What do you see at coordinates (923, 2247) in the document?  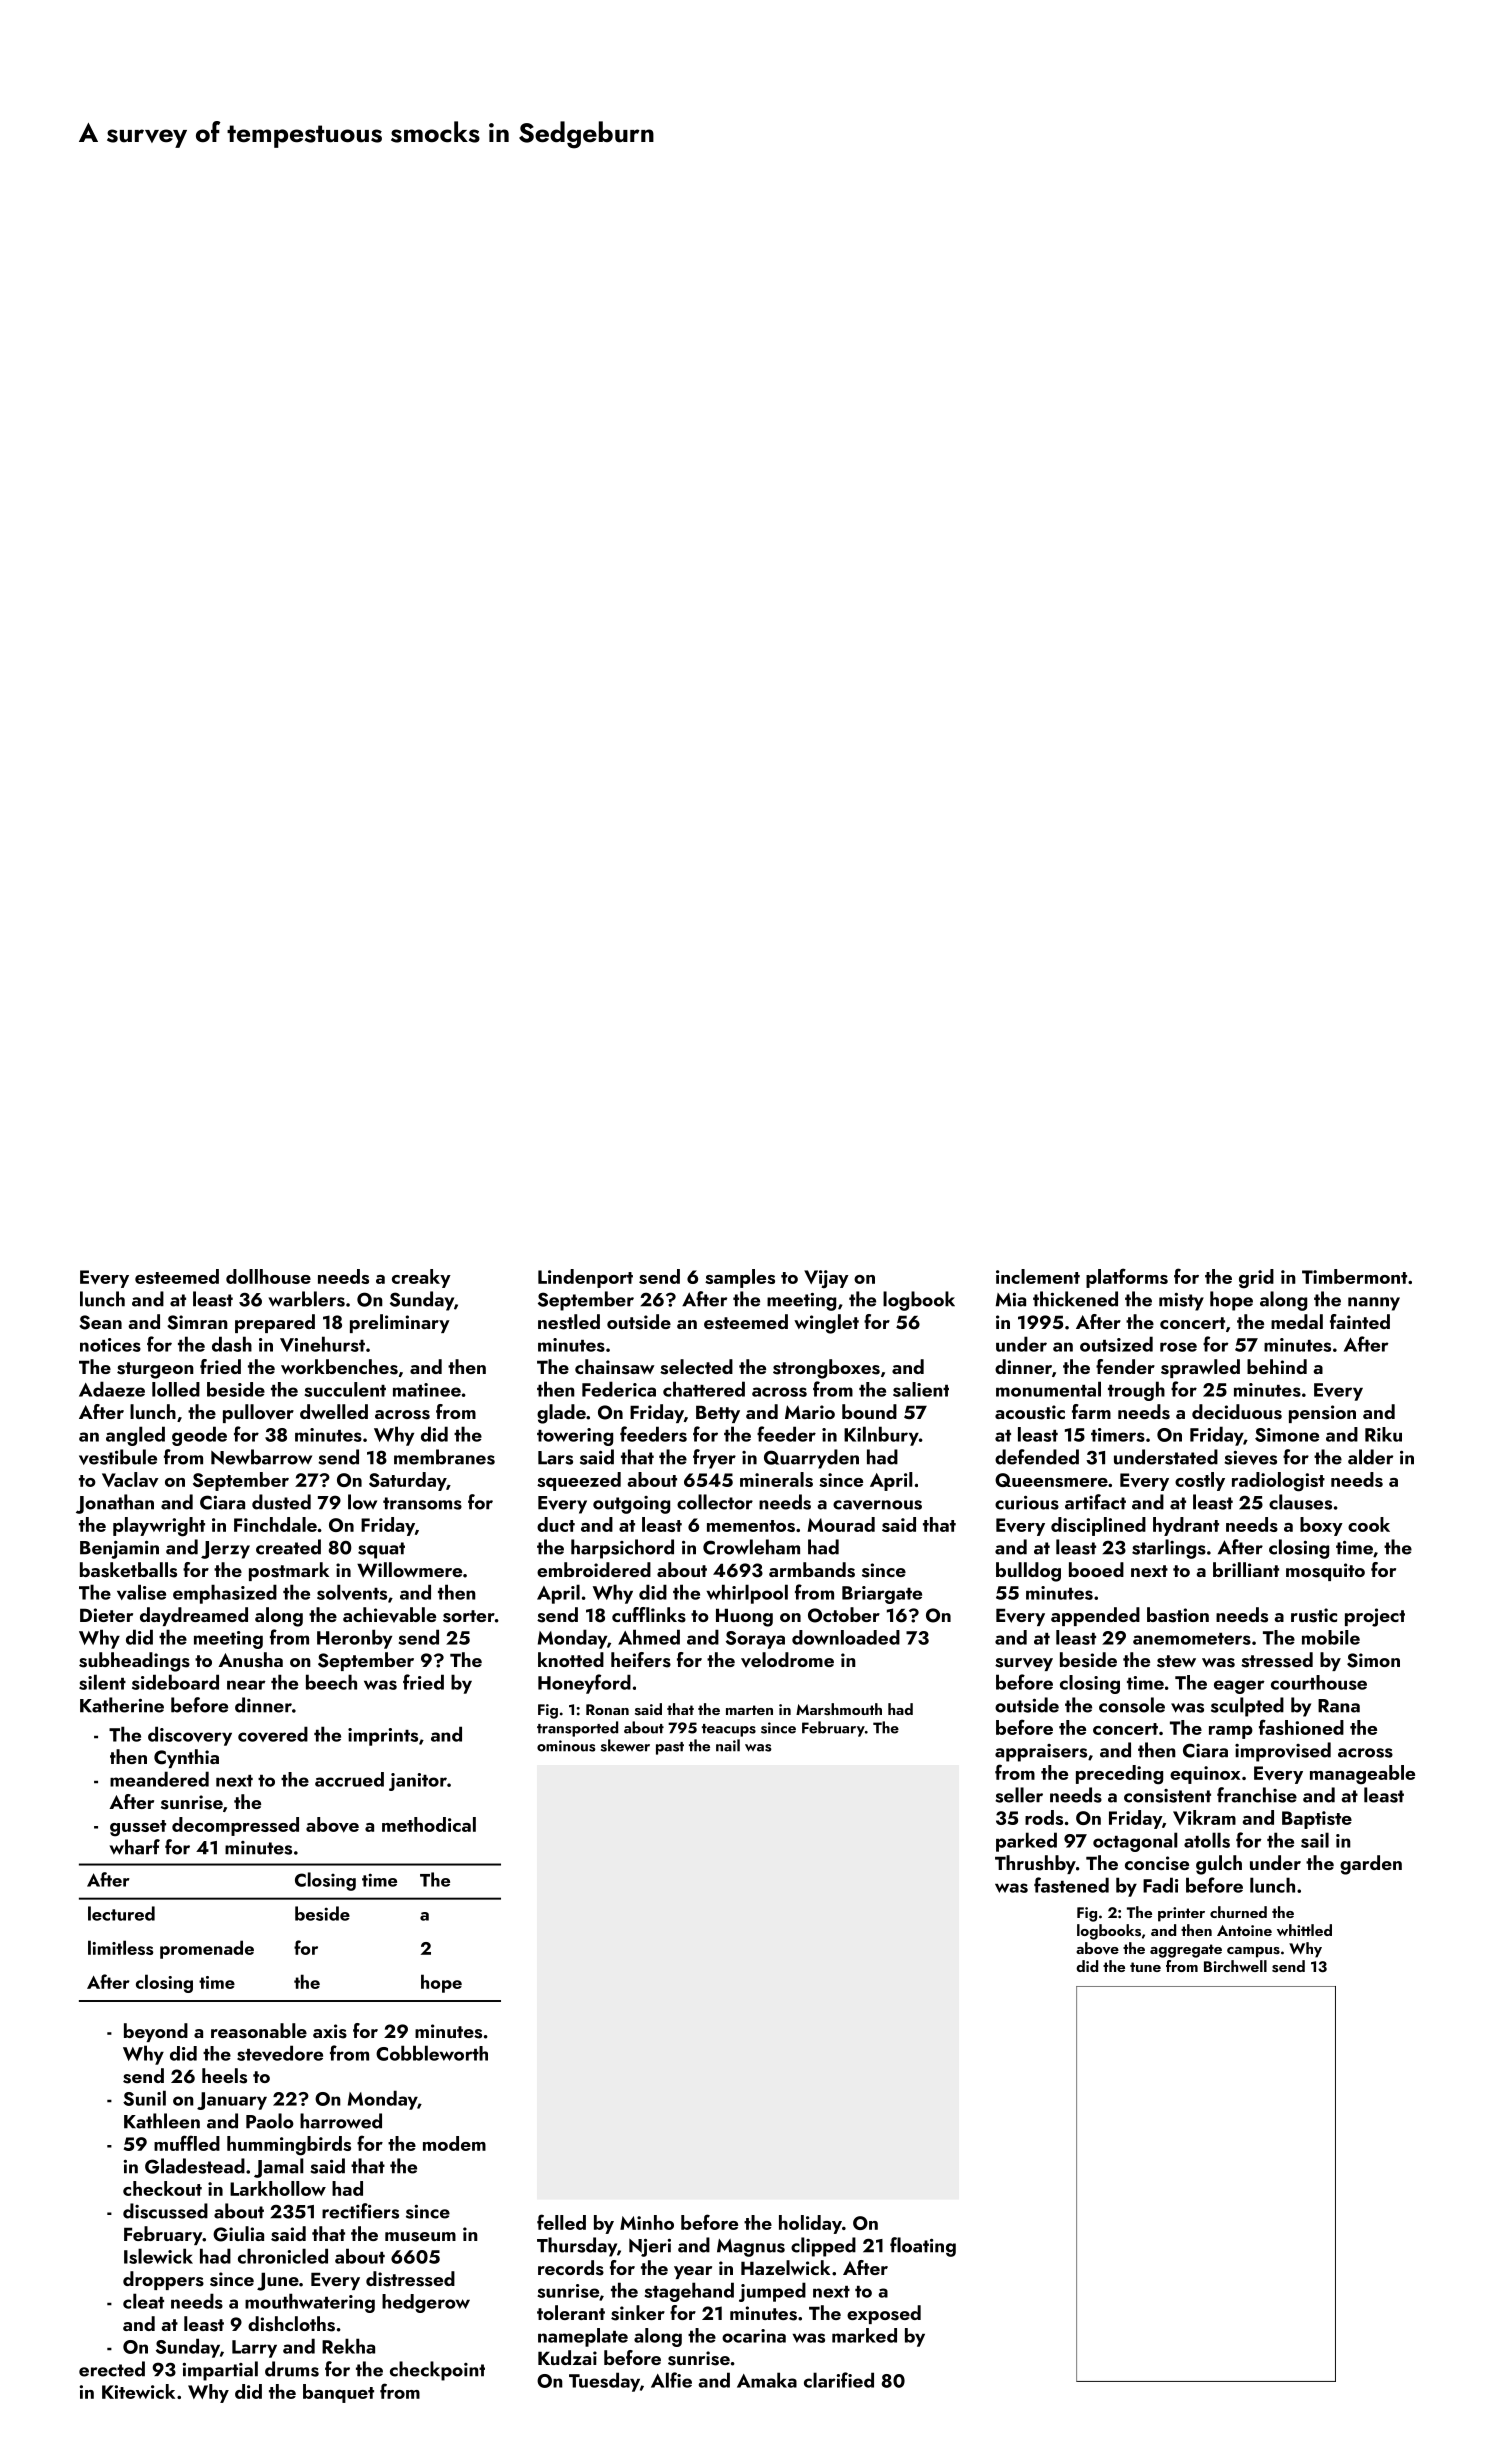 I see `floating` at bounding box center [923, 2247].
